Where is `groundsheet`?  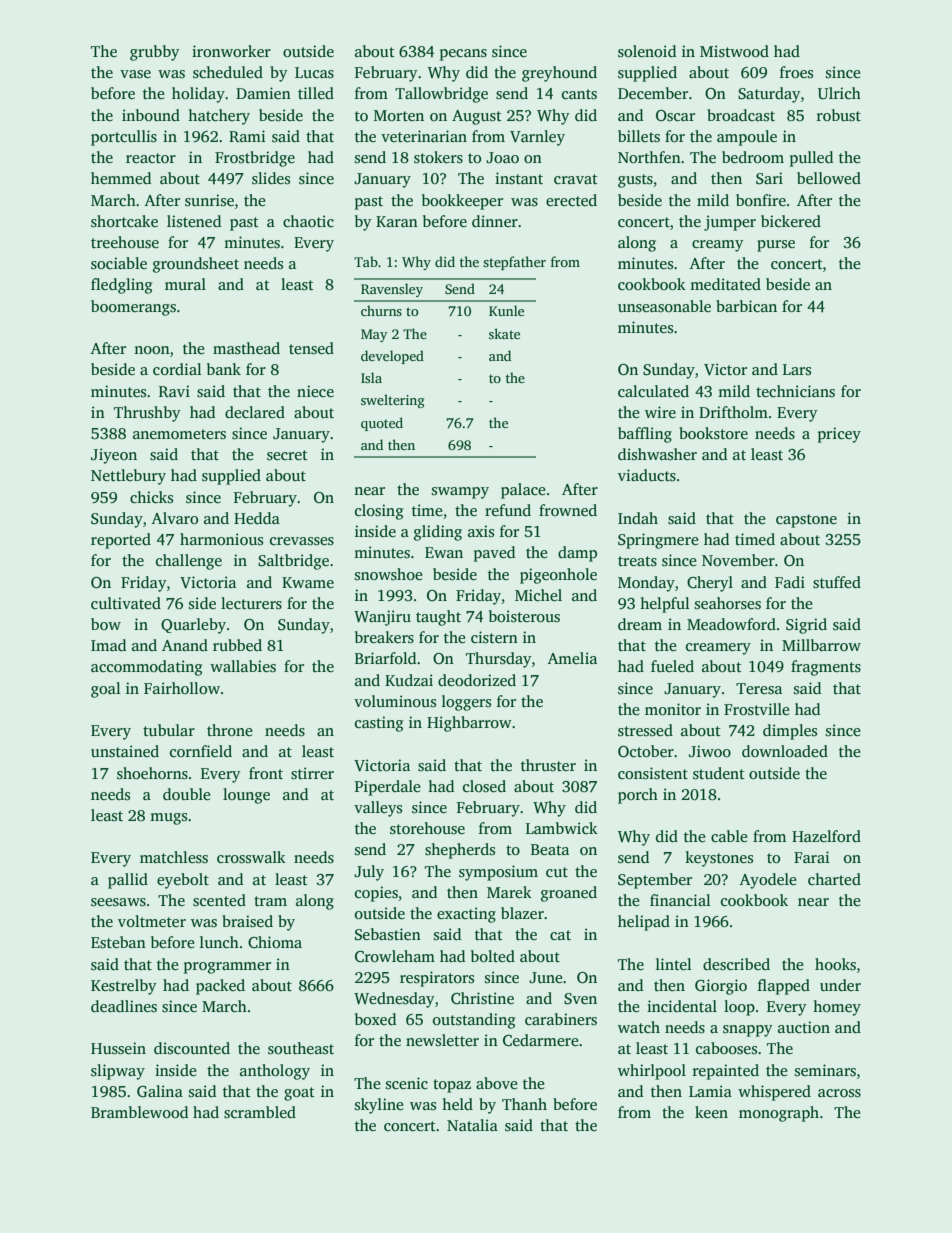
groundsheet is located at coordinates (196, 265).
